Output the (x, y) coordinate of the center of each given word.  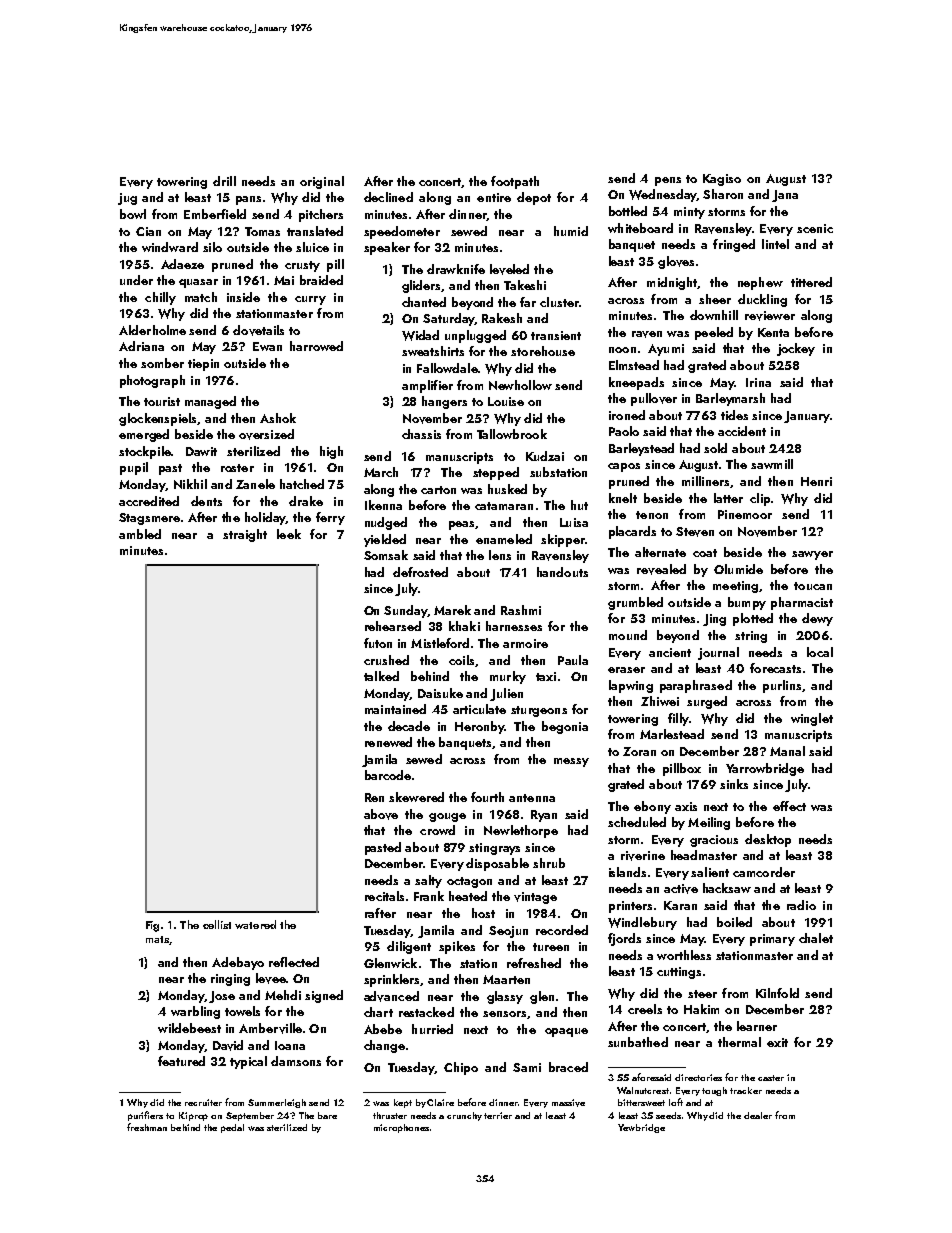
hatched (302, 484)
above (381, 814)
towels (242, 1011)
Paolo (624, 431)
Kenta (773, 332)
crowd (437, 830)
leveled (509, 269)
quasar (198, 283)
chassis (421, 434)
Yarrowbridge (765, 769)
